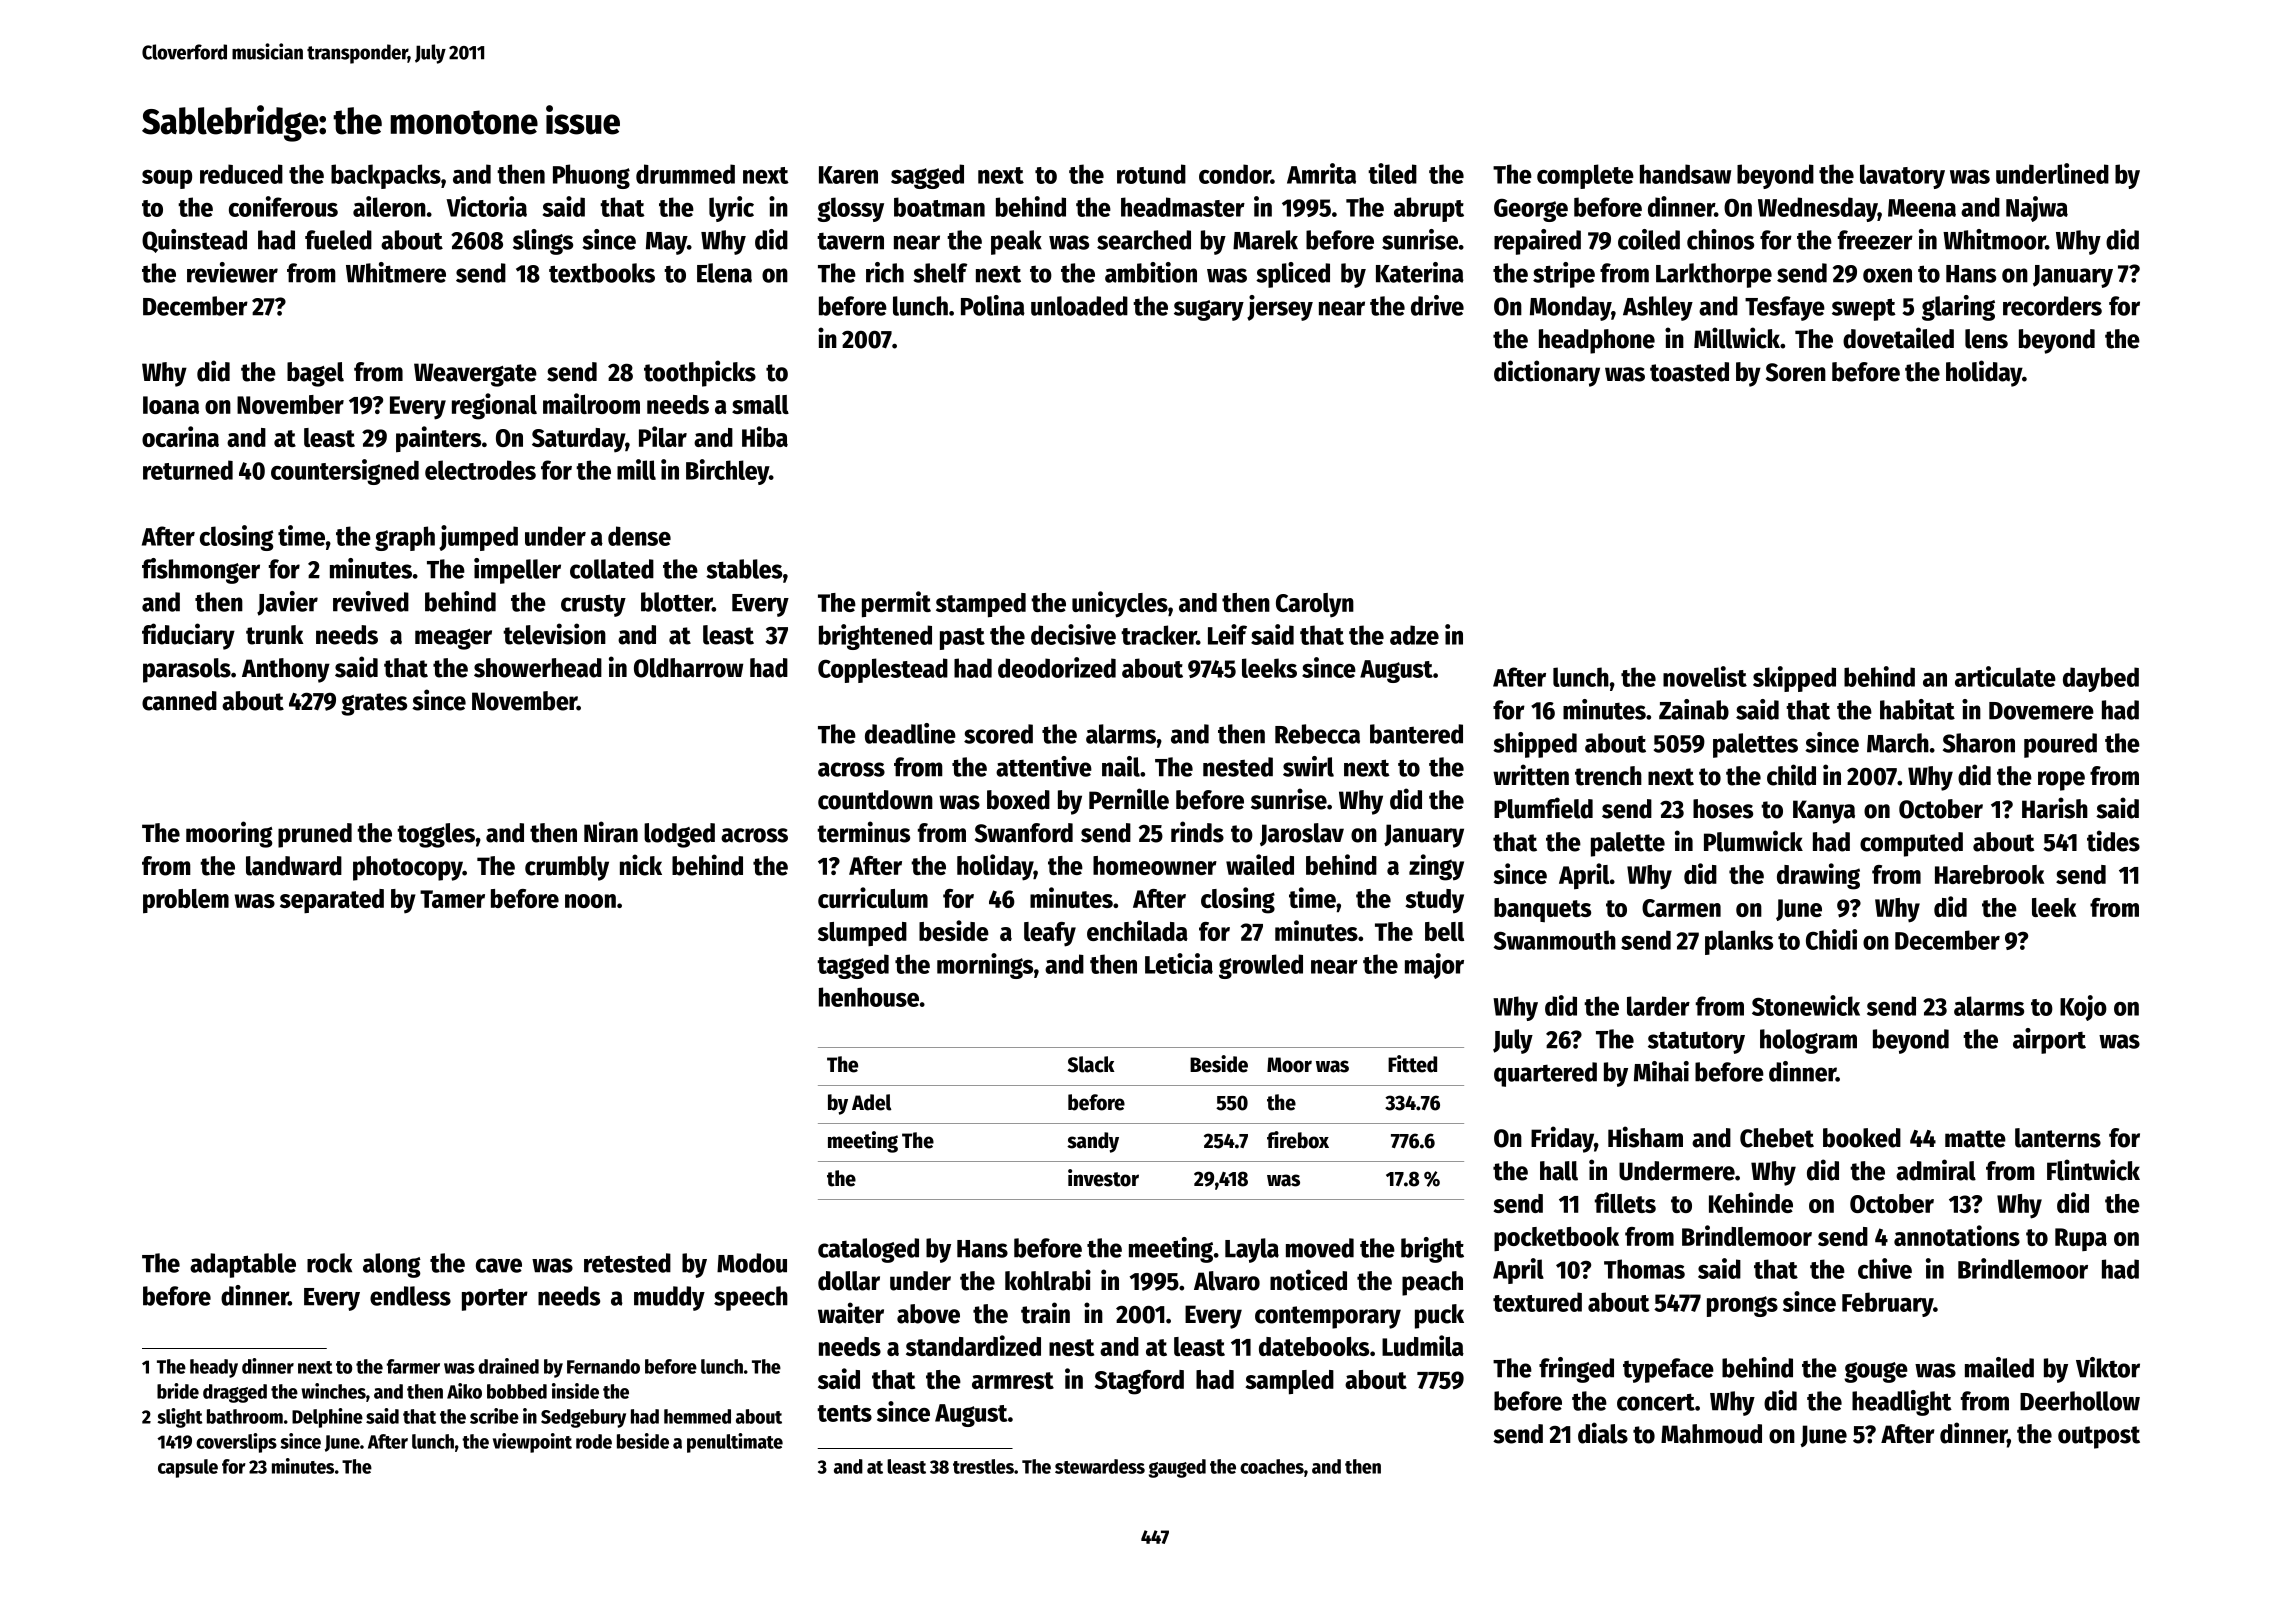 Image resolution: width=2282 pixels, height=1614 pixels. What do you see at coordinates (2060, 745) in the screenshot?
I see `poured` at bounding box center [2060, 745].
